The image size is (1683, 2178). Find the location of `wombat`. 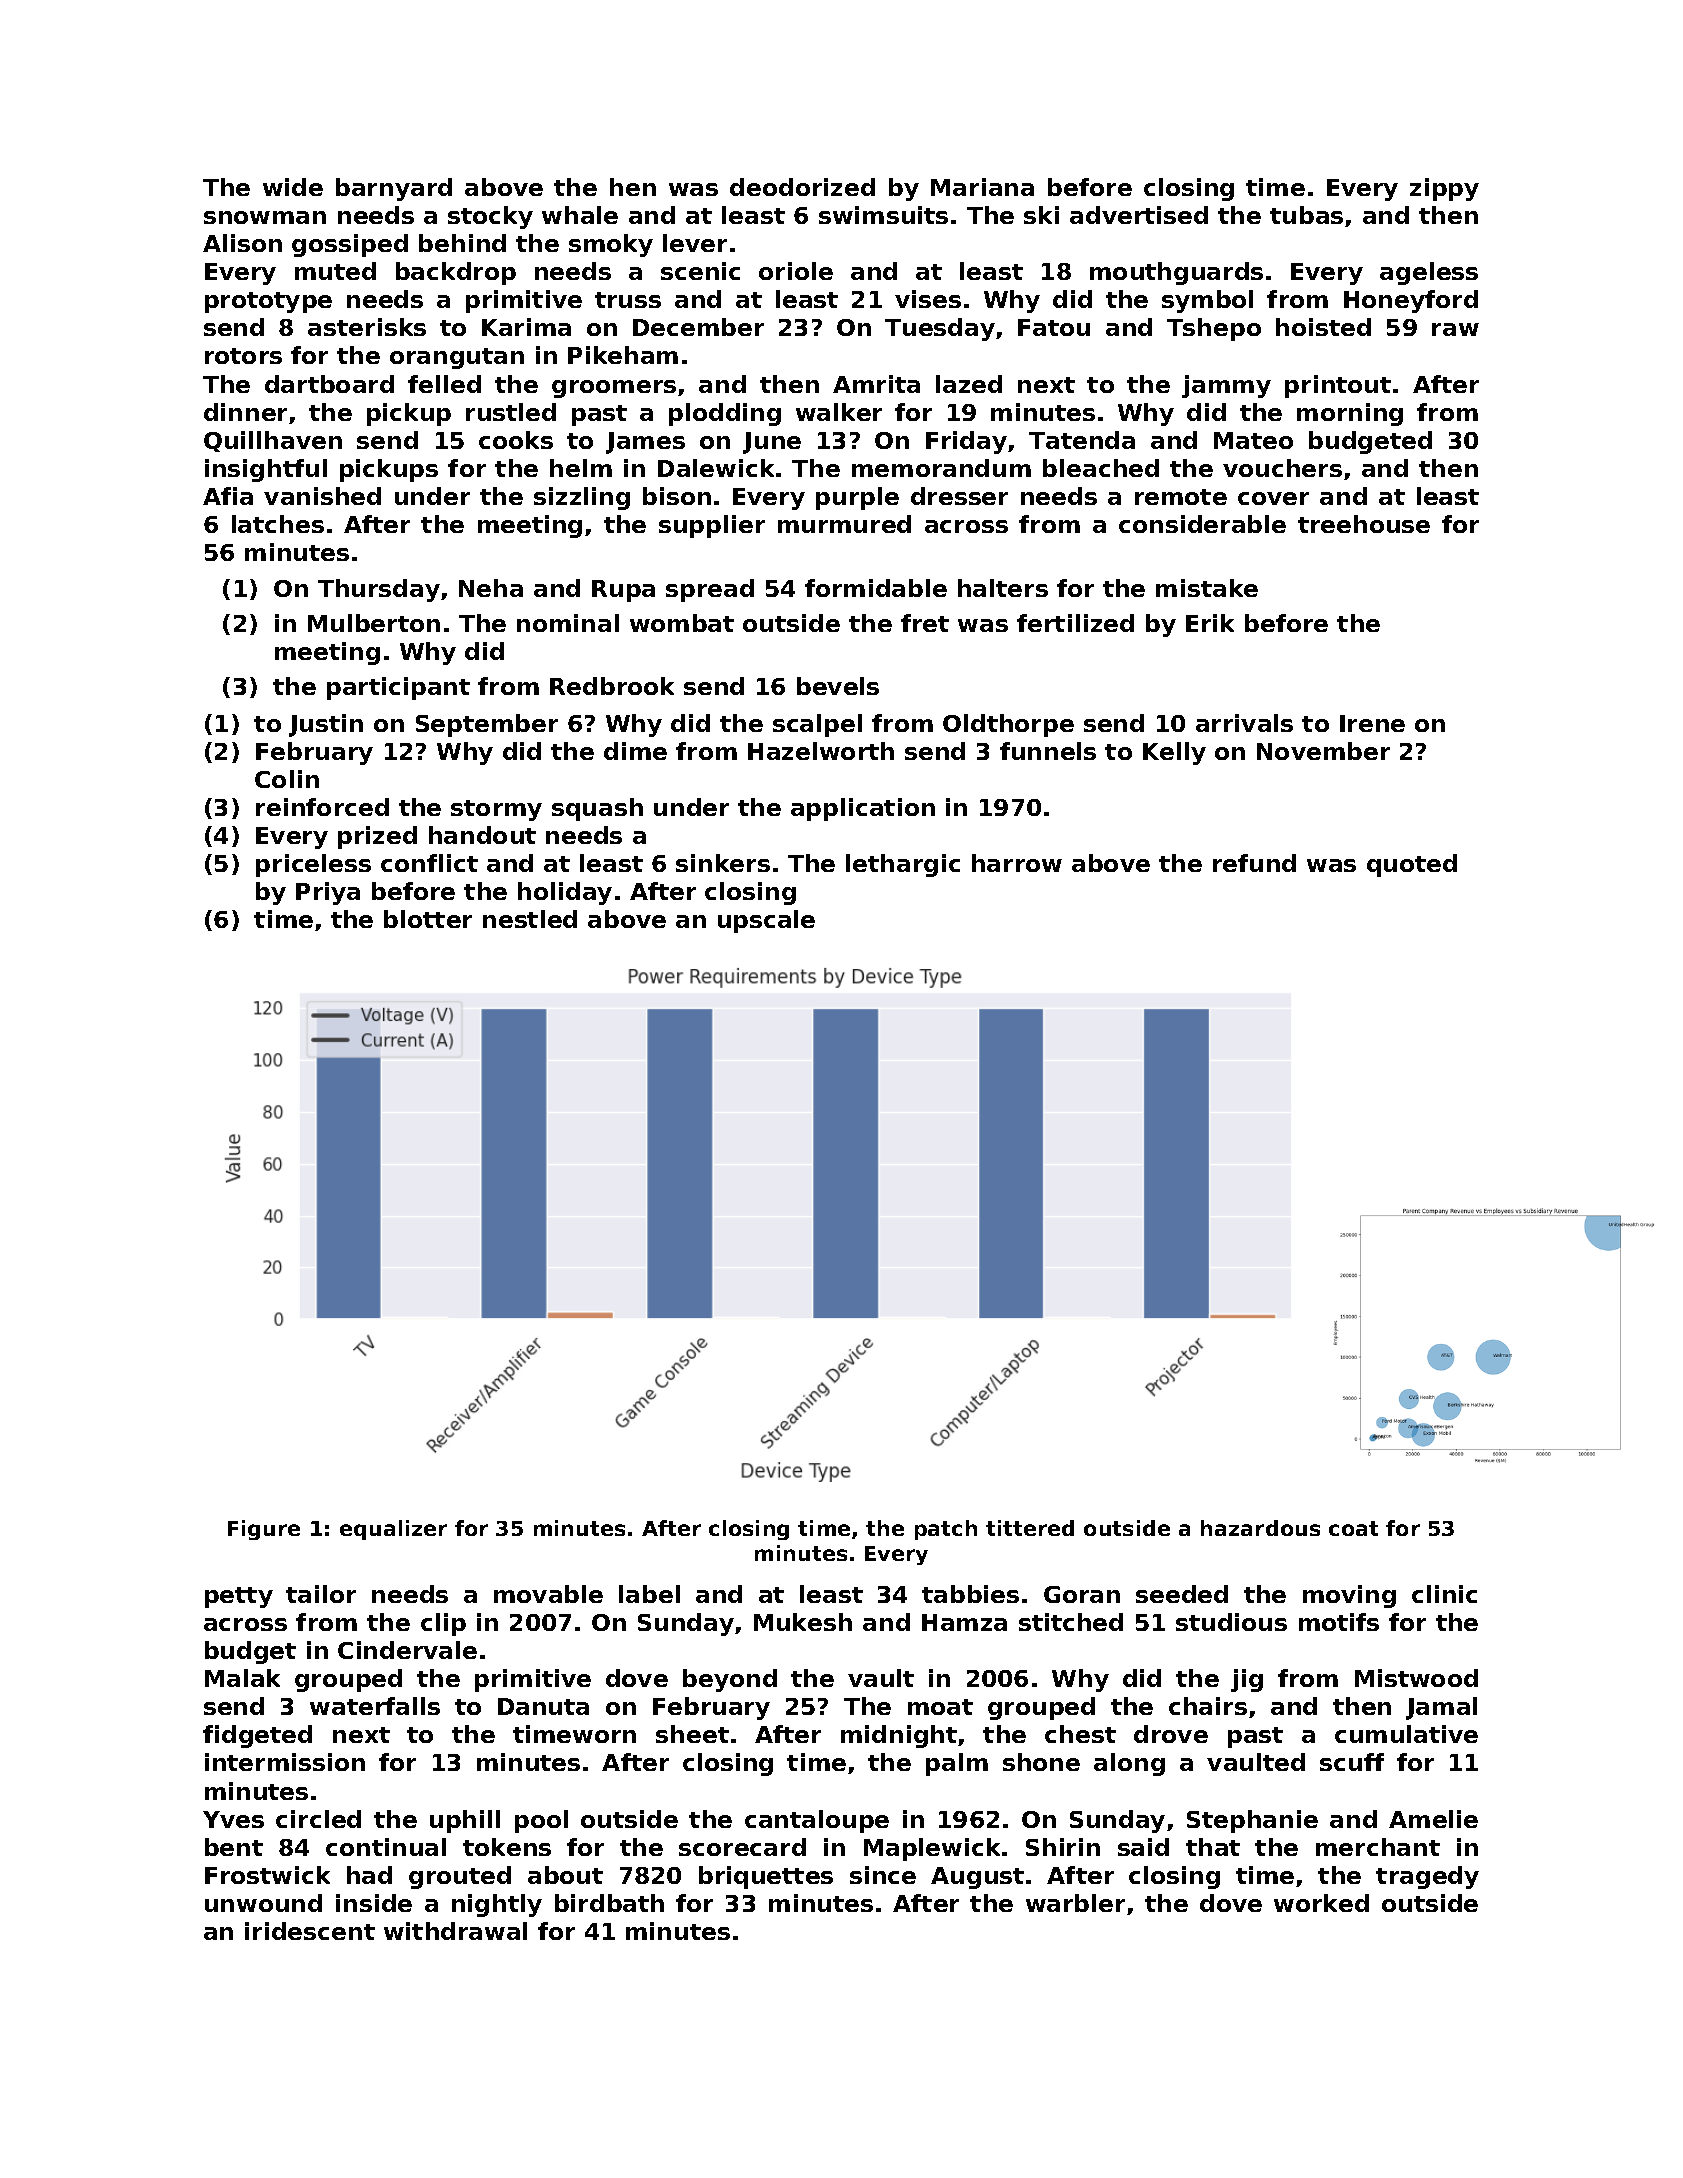

wombat is located at coordinates (682, 623).
